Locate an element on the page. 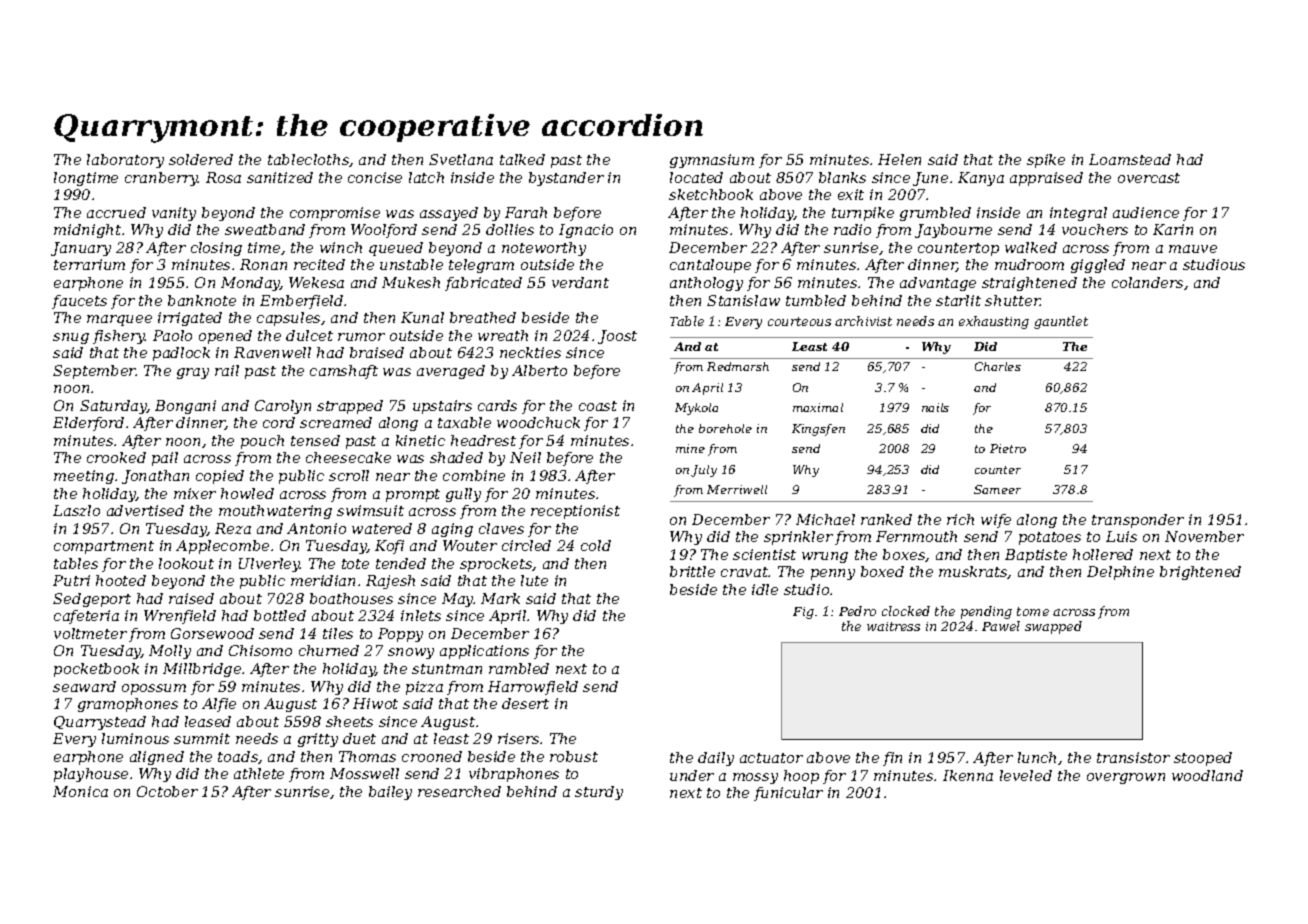  bailey is located at coordinates (390, 793).
